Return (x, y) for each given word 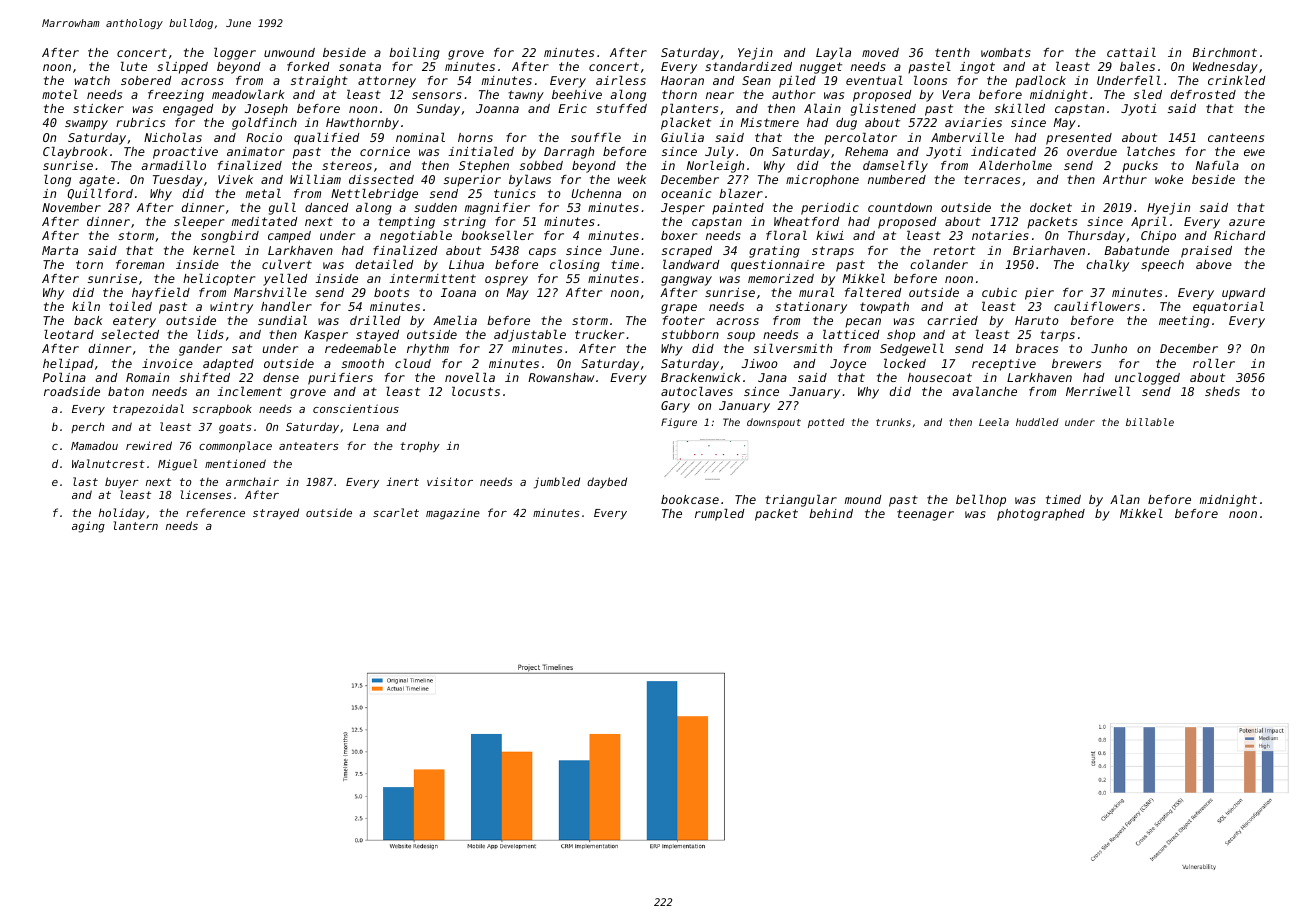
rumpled (720, 514)
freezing (176, 96)
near (720, 95)
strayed (276, 514)
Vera (956, 94)
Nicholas (173, 137)
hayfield (161, 293)
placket (686, 123)
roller (1214, 363)
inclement (249, 391)
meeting (1184, 322)
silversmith (793, 348)
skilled (1020, 108)
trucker (599, 334)
